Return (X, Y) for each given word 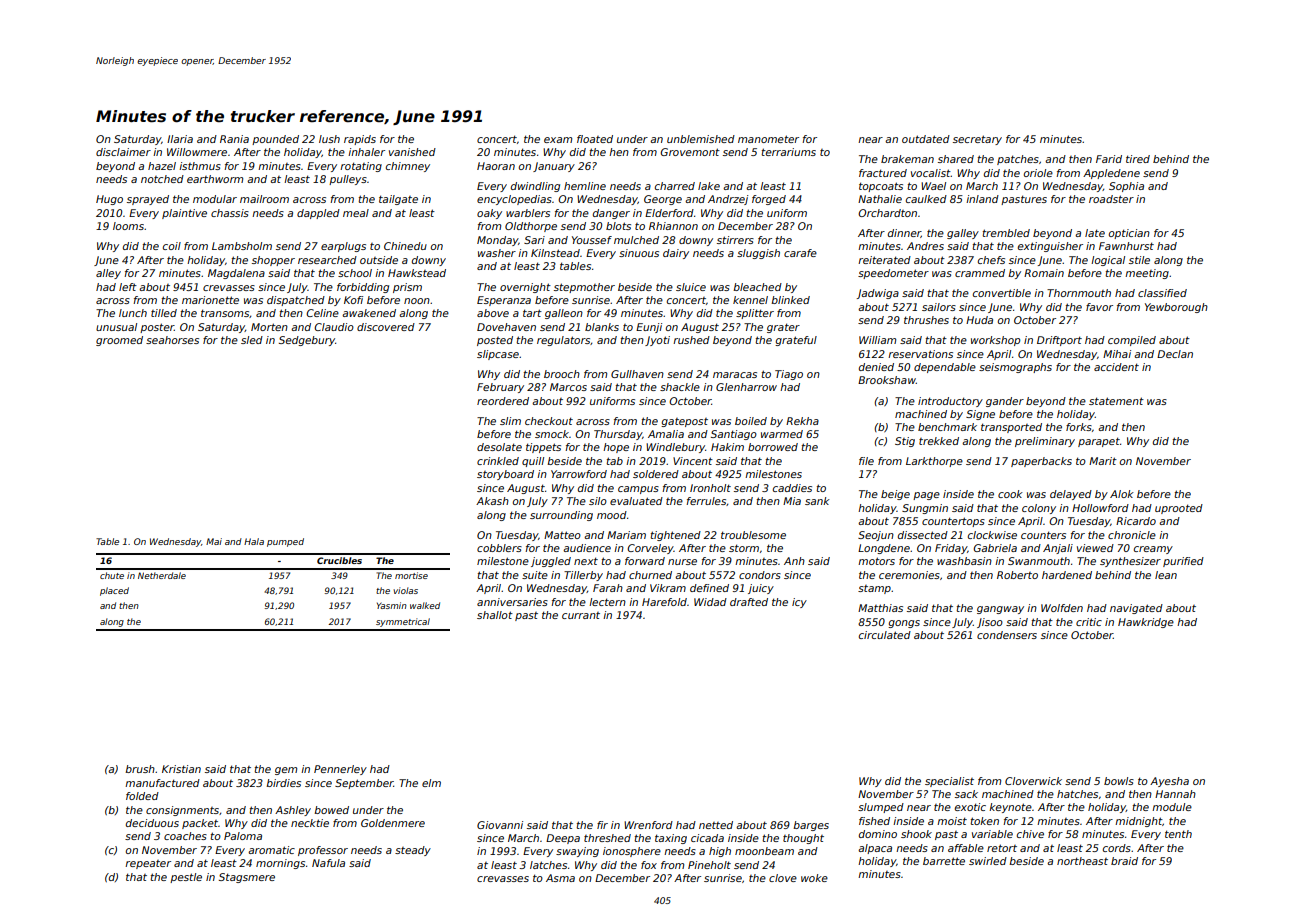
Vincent (693, 461)
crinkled (498, 461)
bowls (1119, 781)
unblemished (701, 139)
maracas (735, 375)
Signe (980, 415)
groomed (119, 341)
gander (1005, 402)
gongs (904, 624)
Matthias (880, 608)
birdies (283, 783)
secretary (977, 140)
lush (329, 139)
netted (716, 825)
